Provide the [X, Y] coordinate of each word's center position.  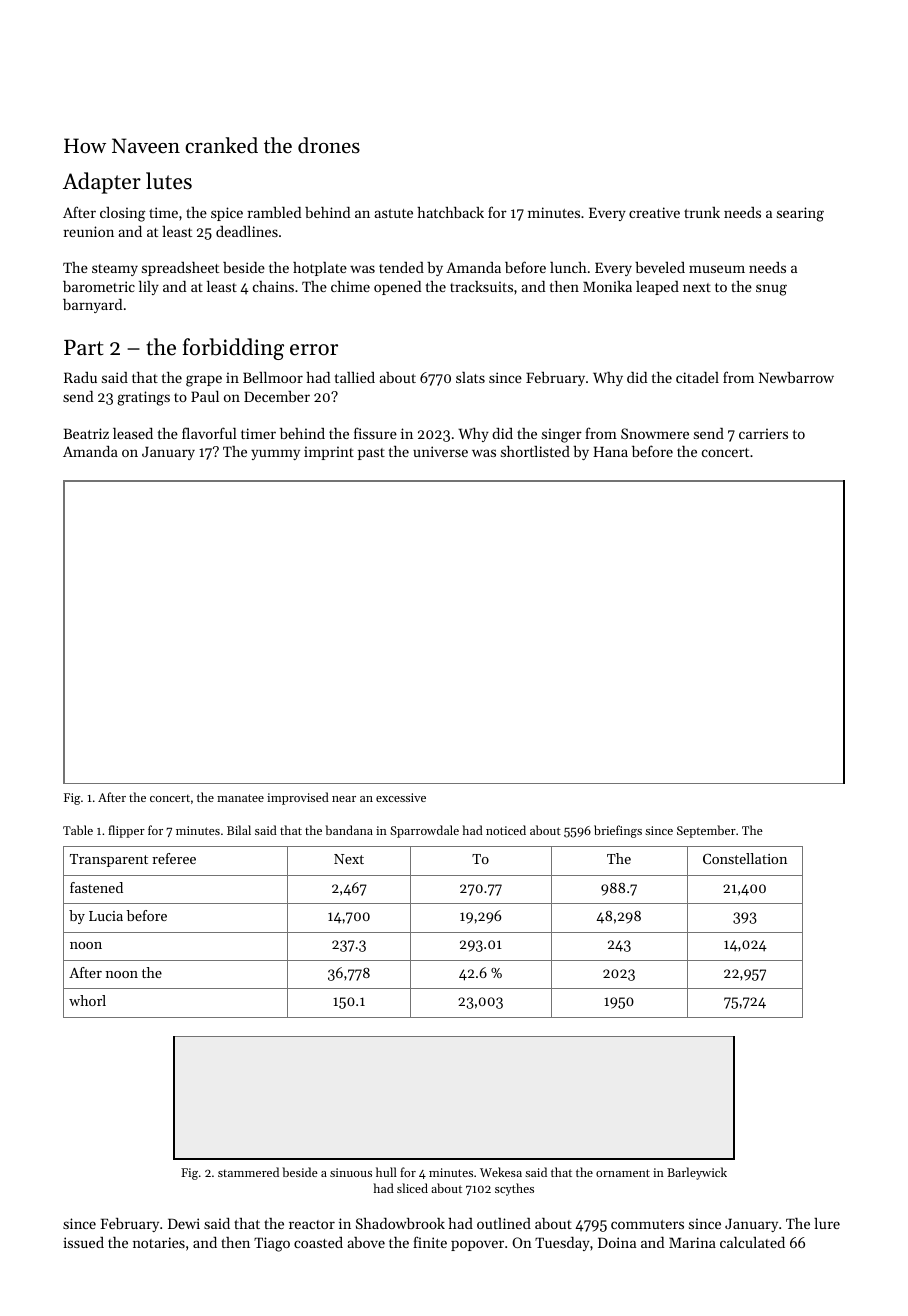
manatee [240, 798]
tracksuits [481, 286]
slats [470, 377]
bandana [349, 830]
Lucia [106, 916]
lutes [169, 181]
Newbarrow [796, 377]
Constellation [745, 858]
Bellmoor [273, 377]
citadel [697, 377]
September [706, 831]
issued [83, 1242]
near [344, 799]
